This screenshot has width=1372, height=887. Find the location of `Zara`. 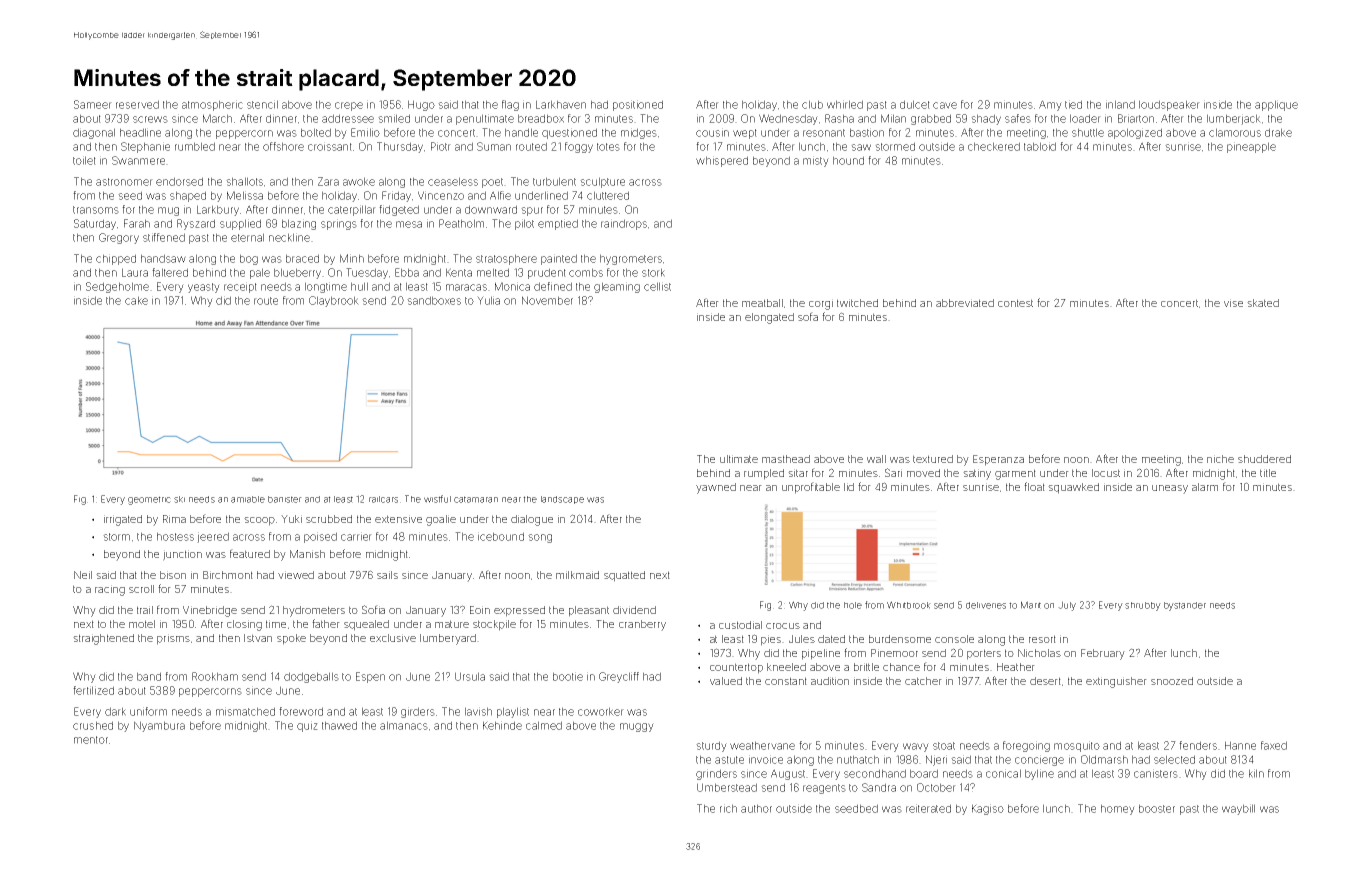

Zara is located at coordinates (328, 181).
